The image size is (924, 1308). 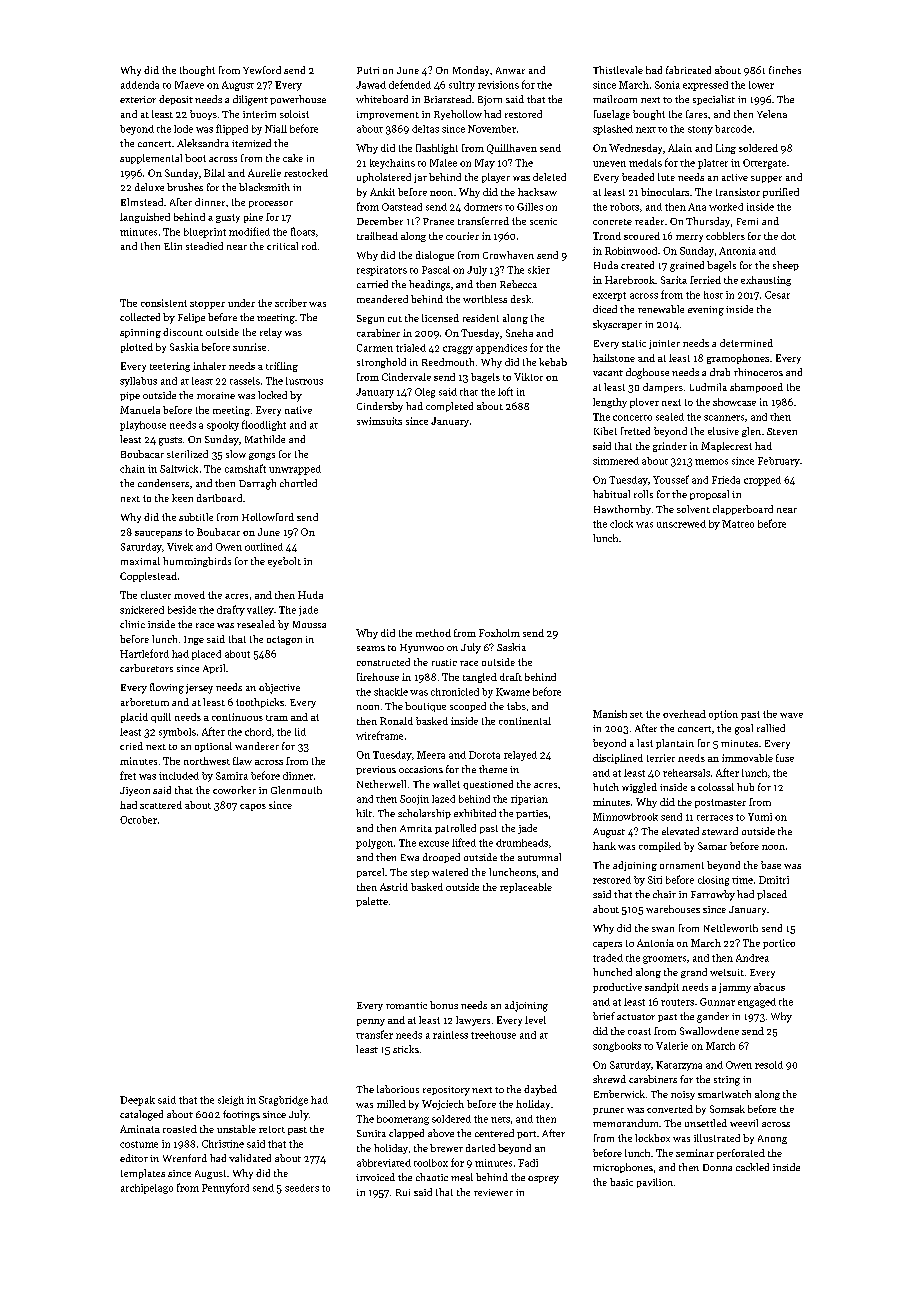 What do you see at coordinates (379, 421) in the document?
I see `swimsuits` at bounding box center [379, 421].
